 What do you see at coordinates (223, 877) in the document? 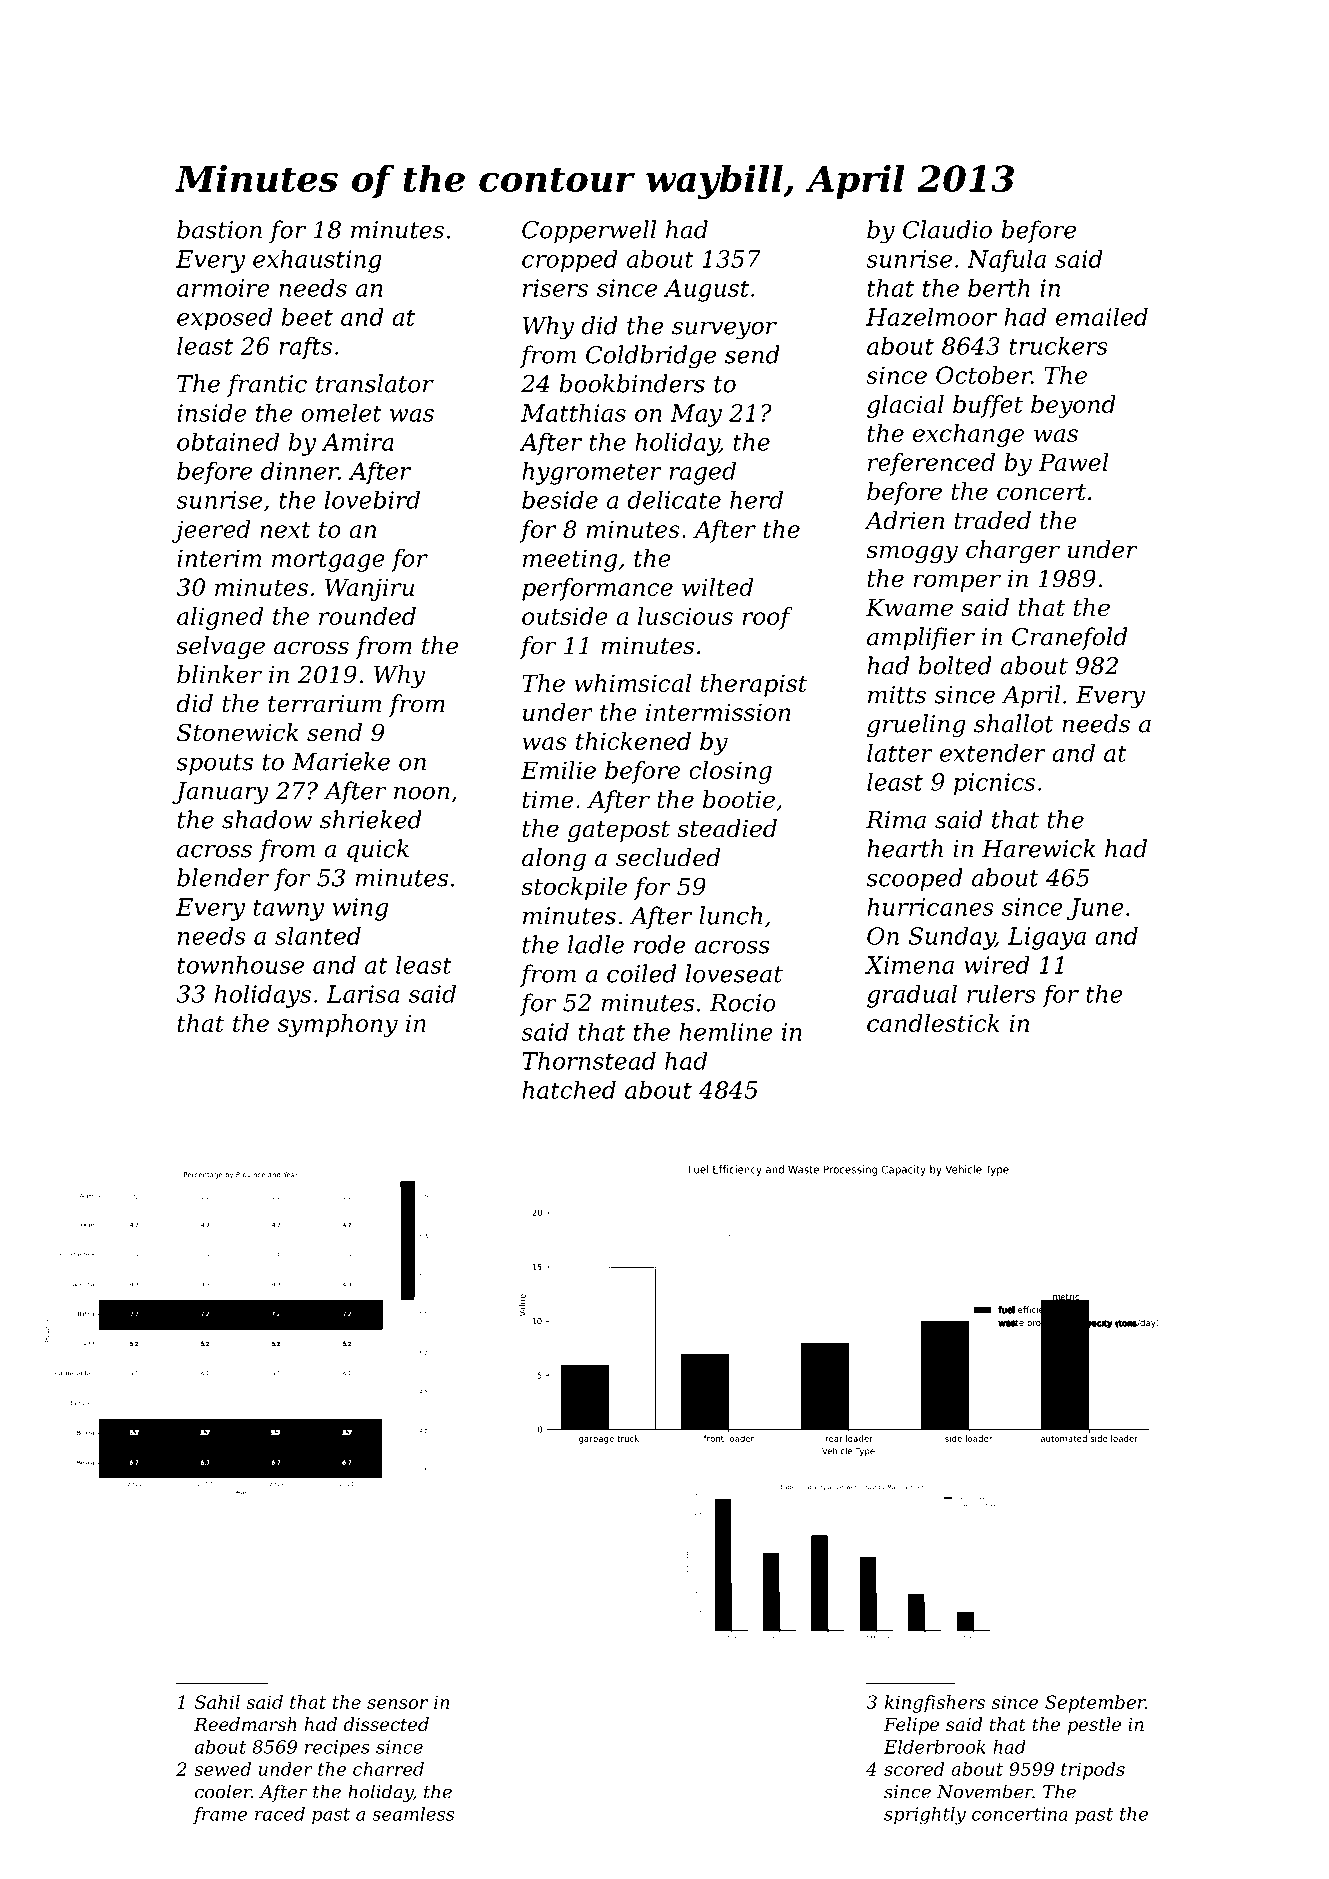
I see `blender` at bounding box center [223, 877].
